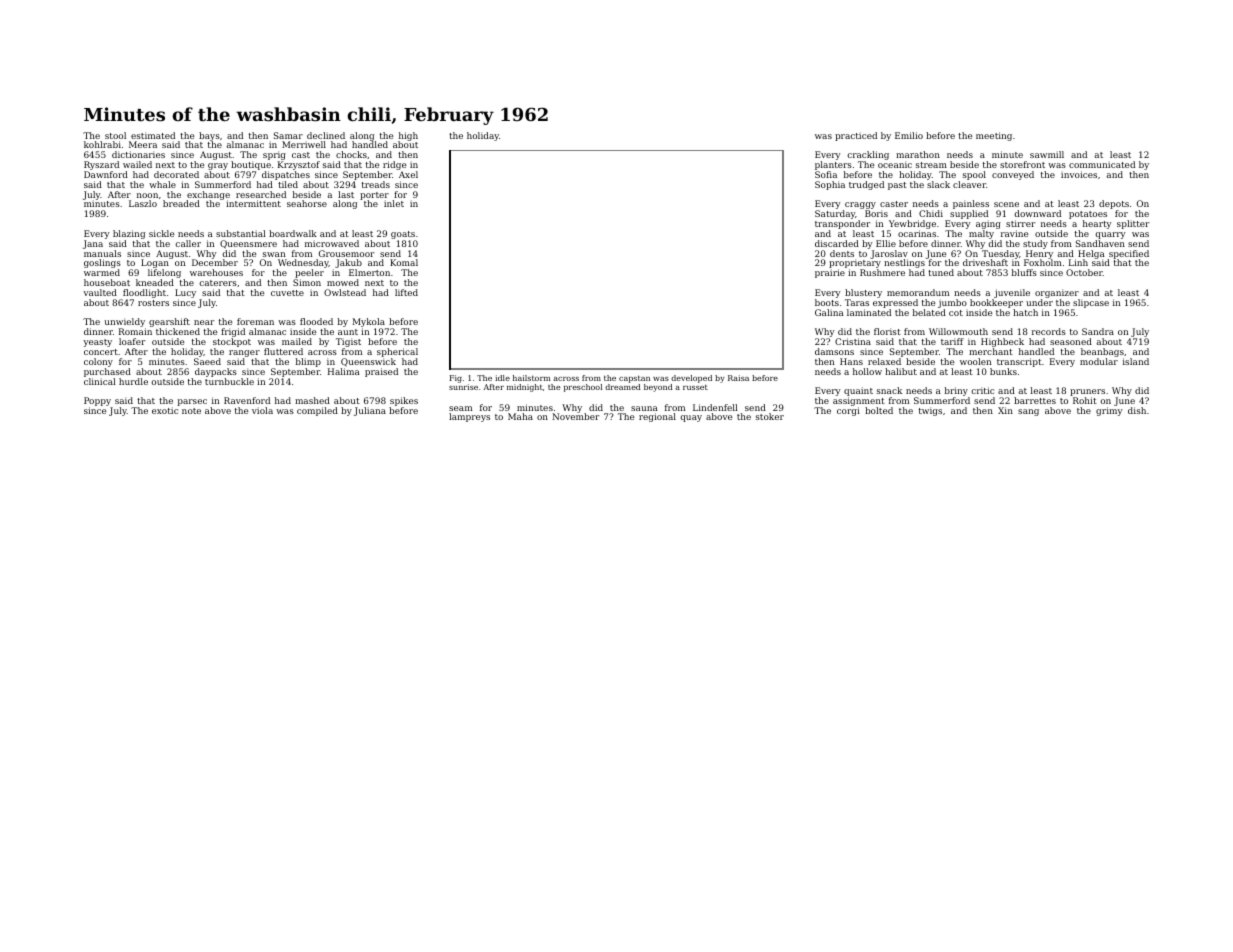  What do you see at coordinates (406, 292) in the screenshot?
I see `lifted` at bounding box center [406, 292].
